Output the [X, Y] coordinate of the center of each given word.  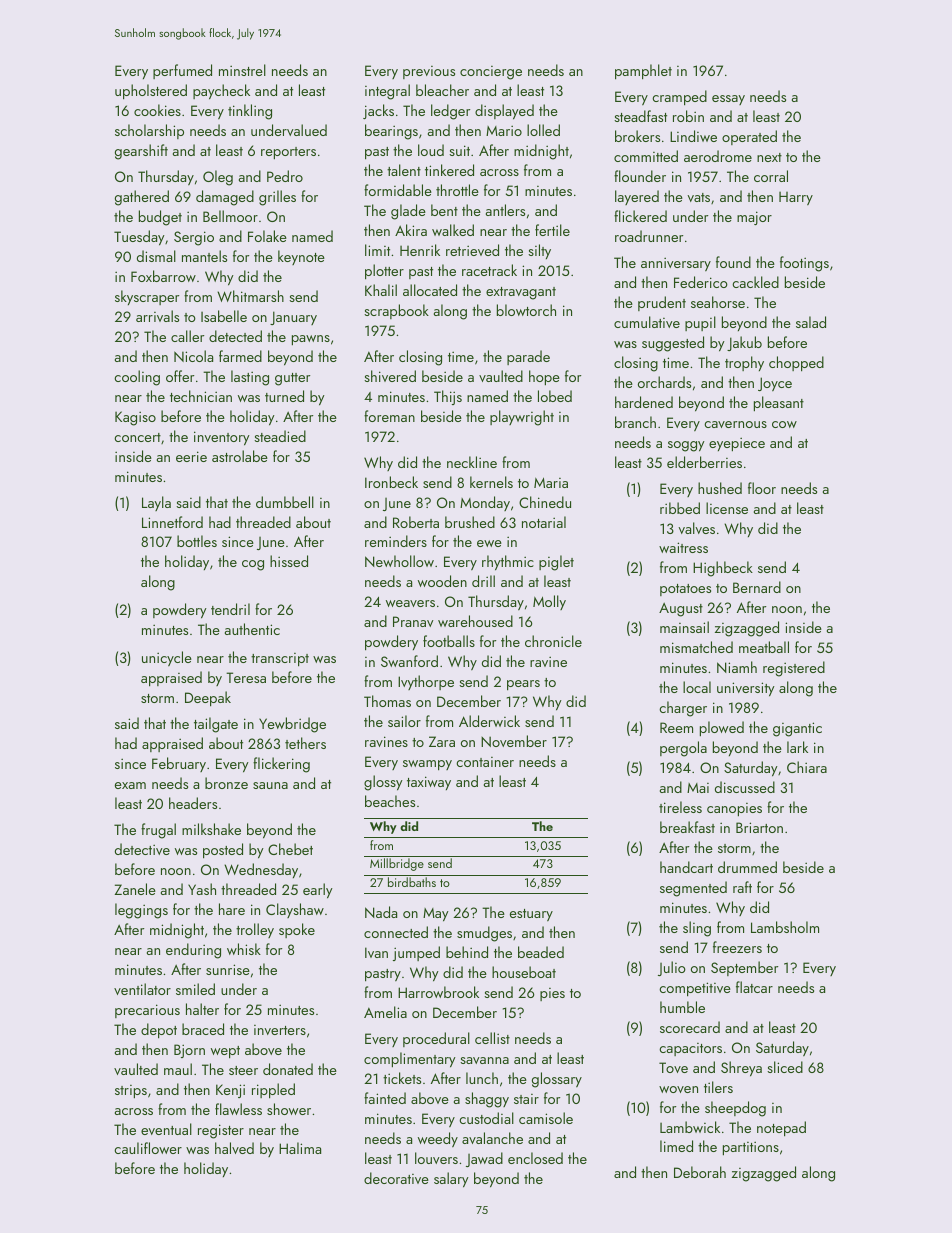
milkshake [211, 829]
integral [387, 92]
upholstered [151, 91]
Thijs [448, 397]
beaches [390, 801]
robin [688, 116]
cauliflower [148, 1148]
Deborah [700, 1172]
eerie [191, 456]
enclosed [535, 1158]
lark [797, 747]
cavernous [735, 424]
